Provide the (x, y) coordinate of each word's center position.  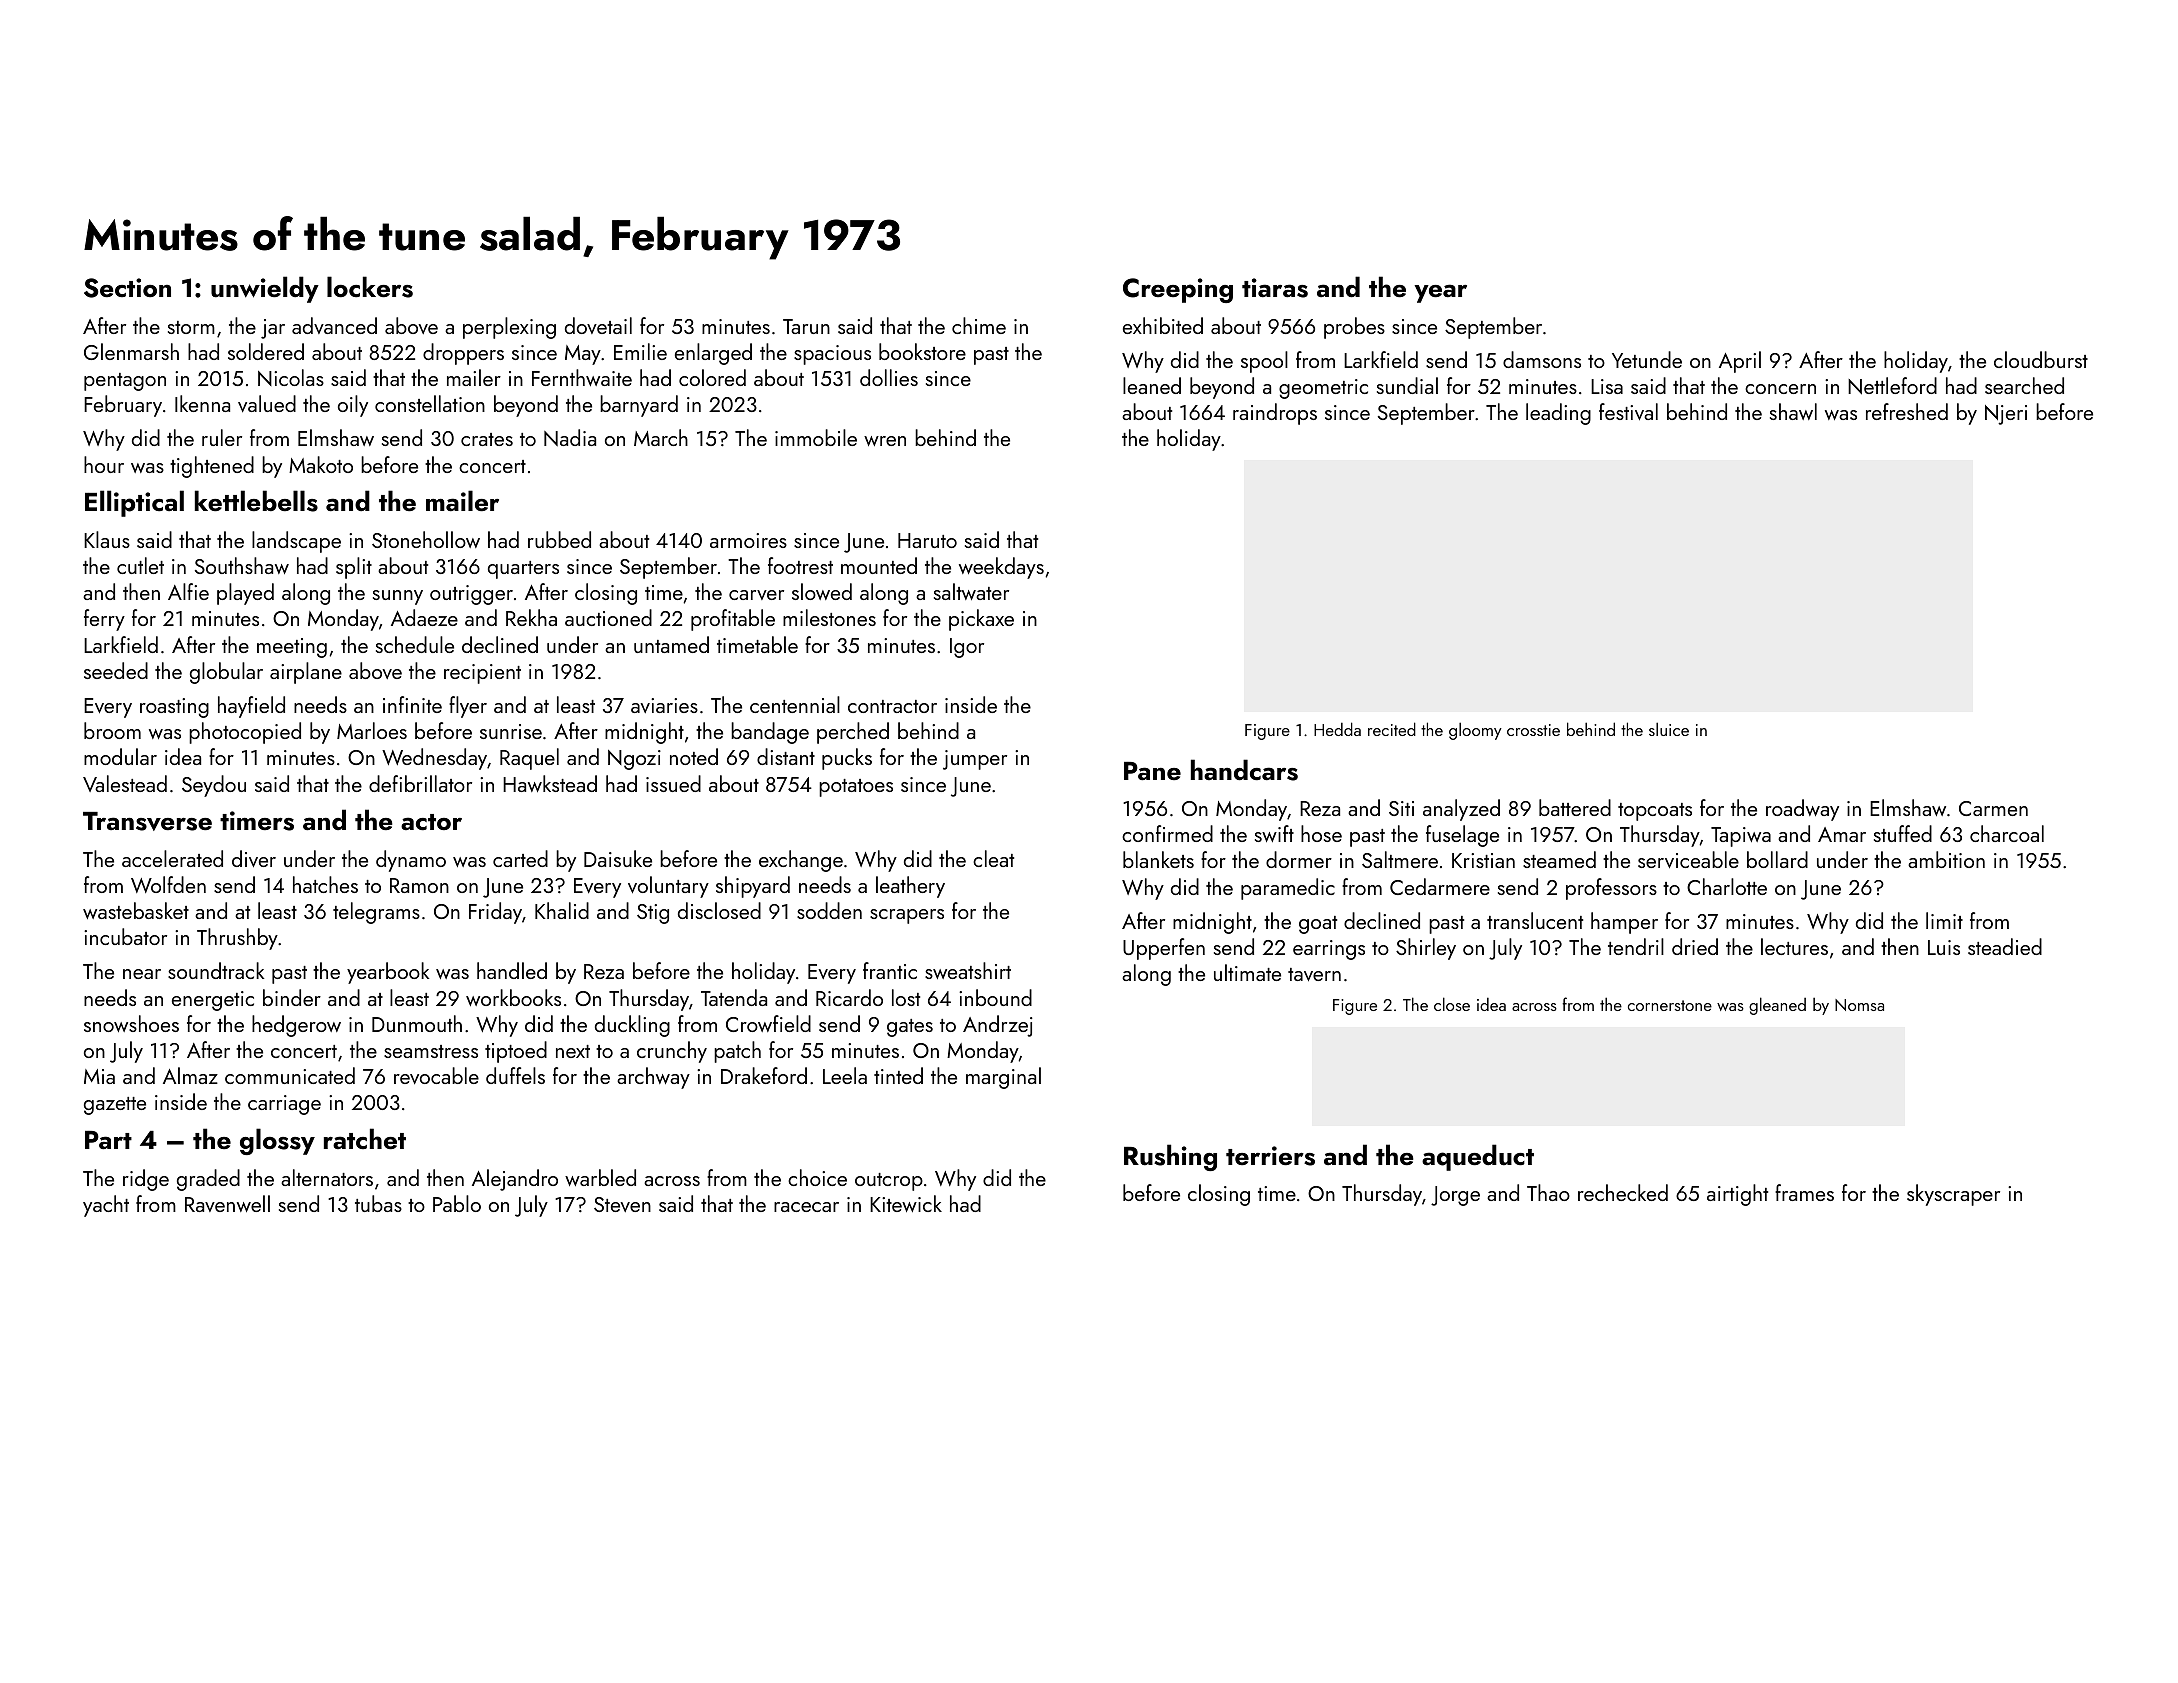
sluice (1669, 729)
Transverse (147, 821)
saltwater (971, 591)
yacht (106, 1206)
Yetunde (1647, 359)
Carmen (1993, 808)
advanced (334, 325)
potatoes (856, 788)
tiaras (1275, 288)
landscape (296, 542)
